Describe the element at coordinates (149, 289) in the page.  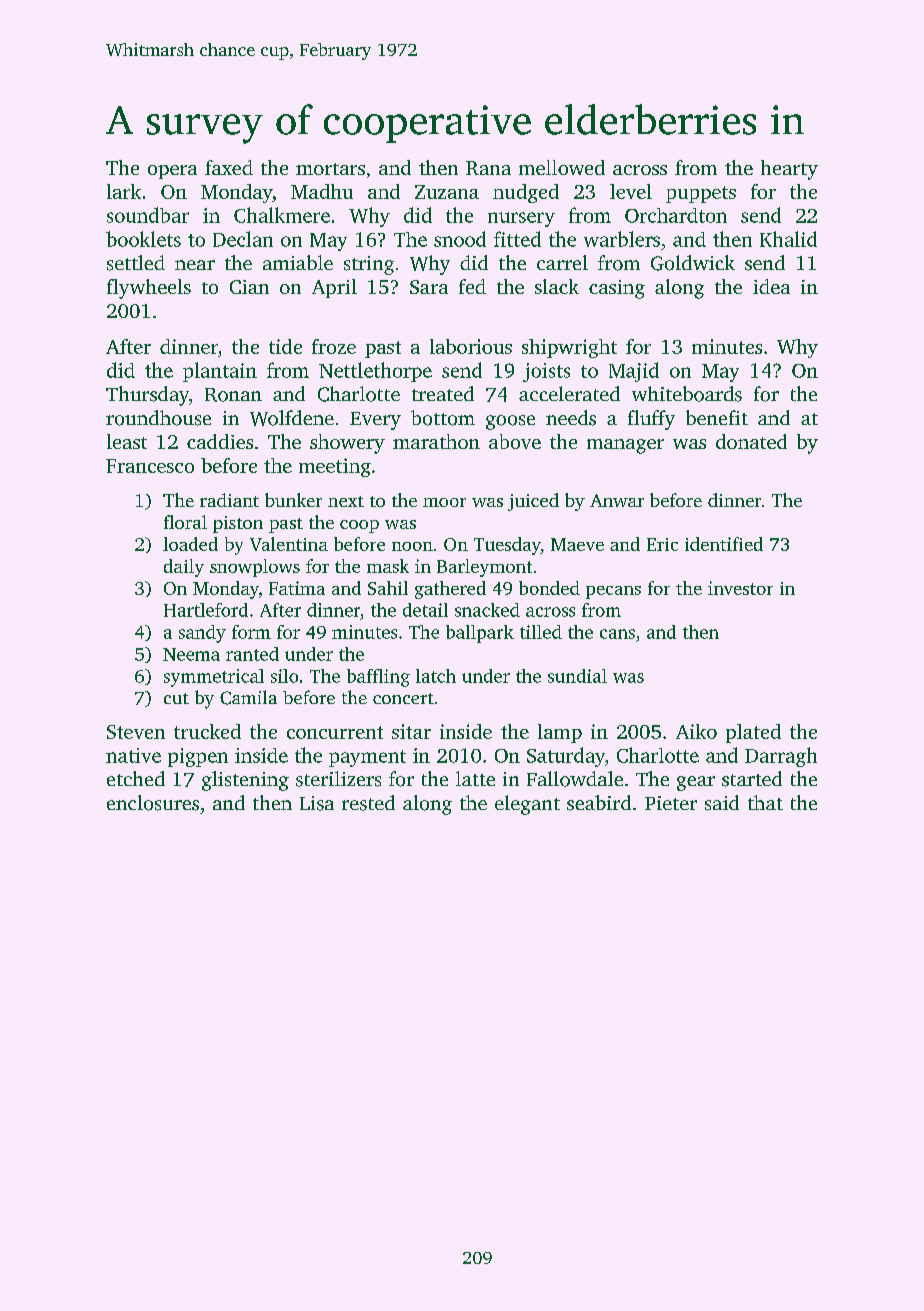
I see `flywheels` at that location.
